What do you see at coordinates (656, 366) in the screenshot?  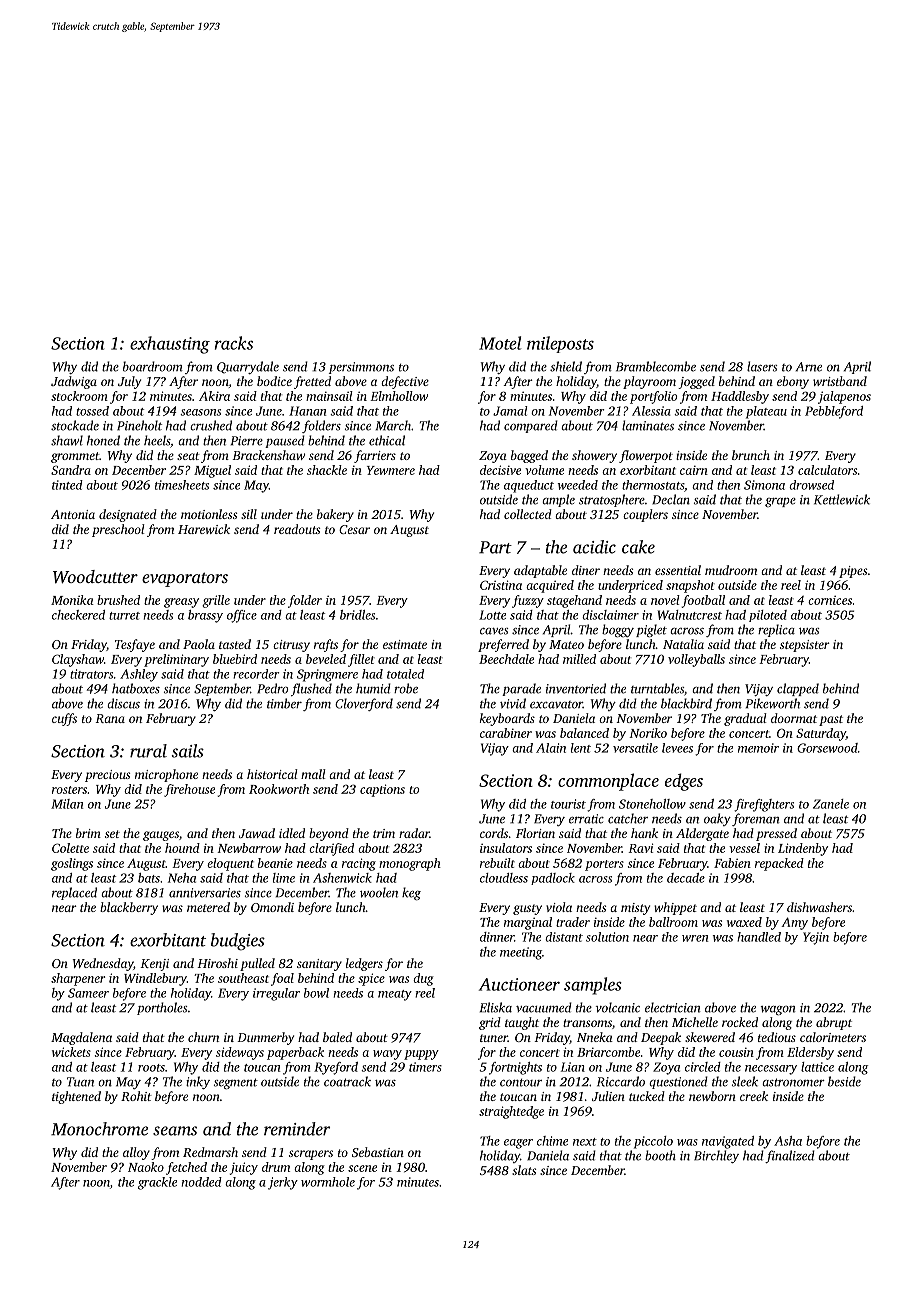 I see `Bramblecombe` at bounding box center [656, 366].
